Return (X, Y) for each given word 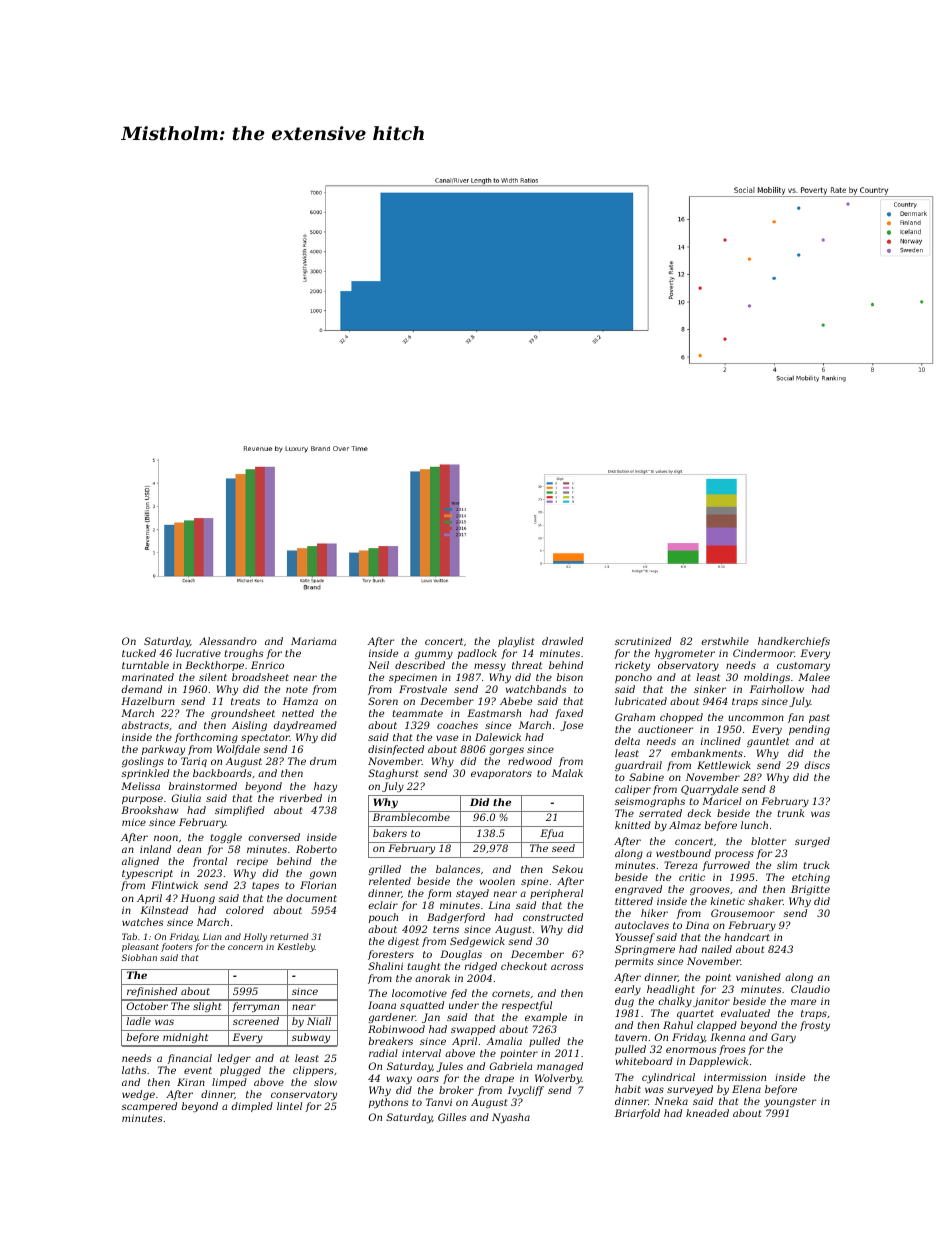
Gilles (452, 1117)
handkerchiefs (794, 642)
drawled (562, 641)
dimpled (252, 1107)
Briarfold (637, 1114)
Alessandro (228, 641)
